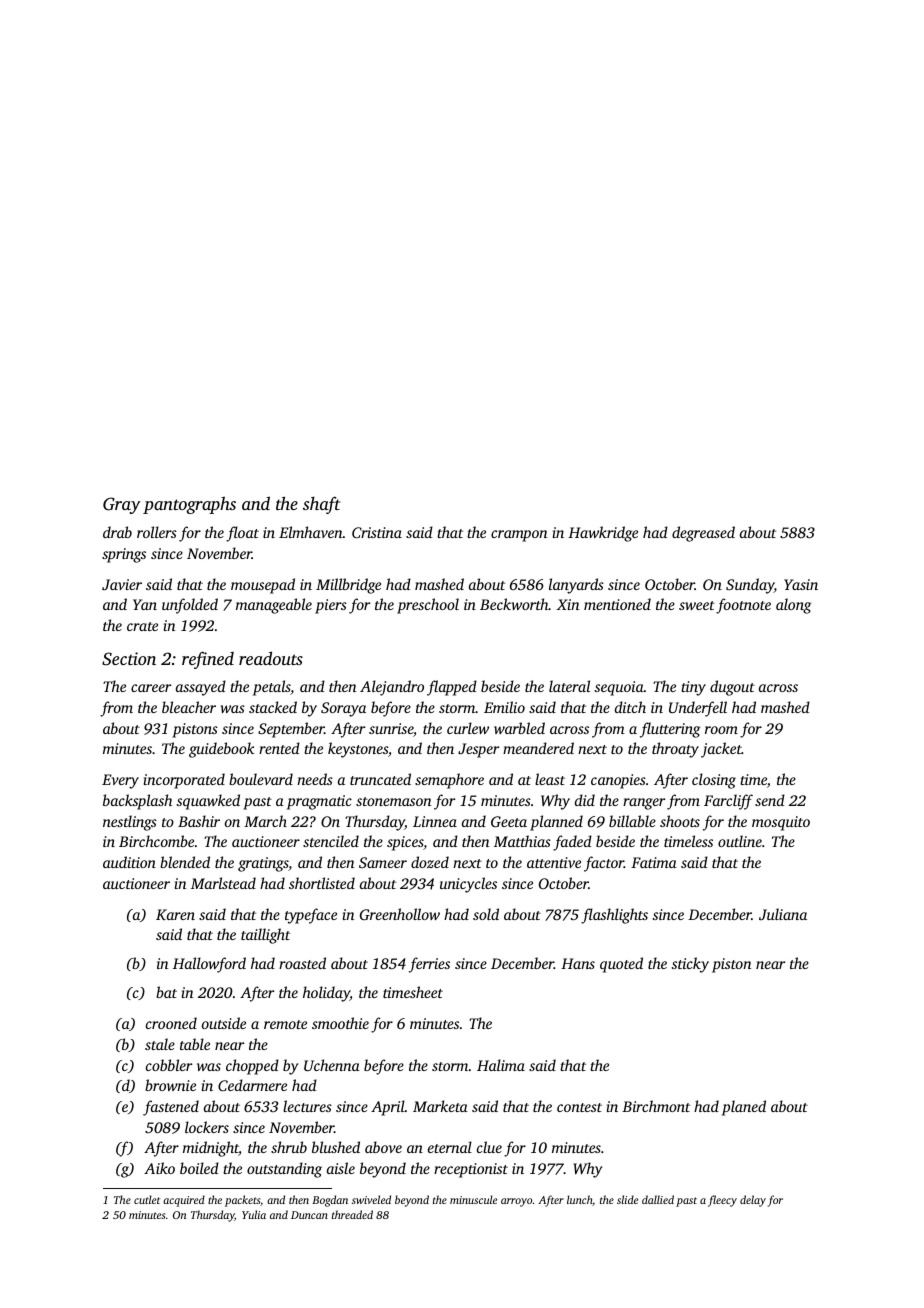  What do you see at coordinates (142, 626) in the screenshot?
I see `crate` at bounding box center [142, 626].
